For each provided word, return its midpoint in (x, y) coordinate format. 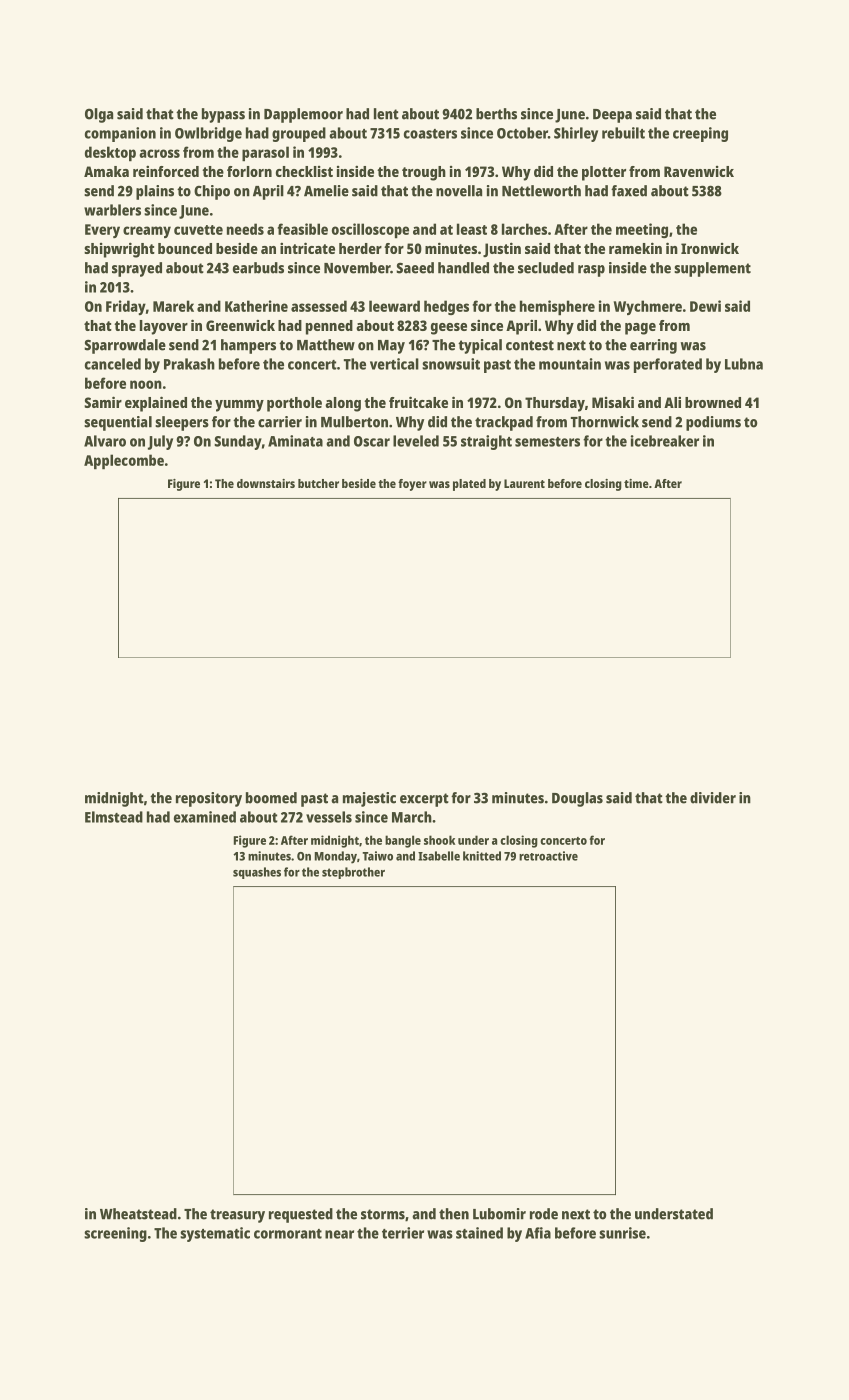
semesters (547, 442)
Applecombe (124, 462)
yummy (239, 406)
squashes (257, 873)
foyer (412, 485)
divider (713, 798)
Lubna (744, 364)
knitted (482, 856)
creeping (700, 134)
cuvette (198, 230)
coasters (430, 134)
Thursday (555, 404)
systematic (215, 1234)
